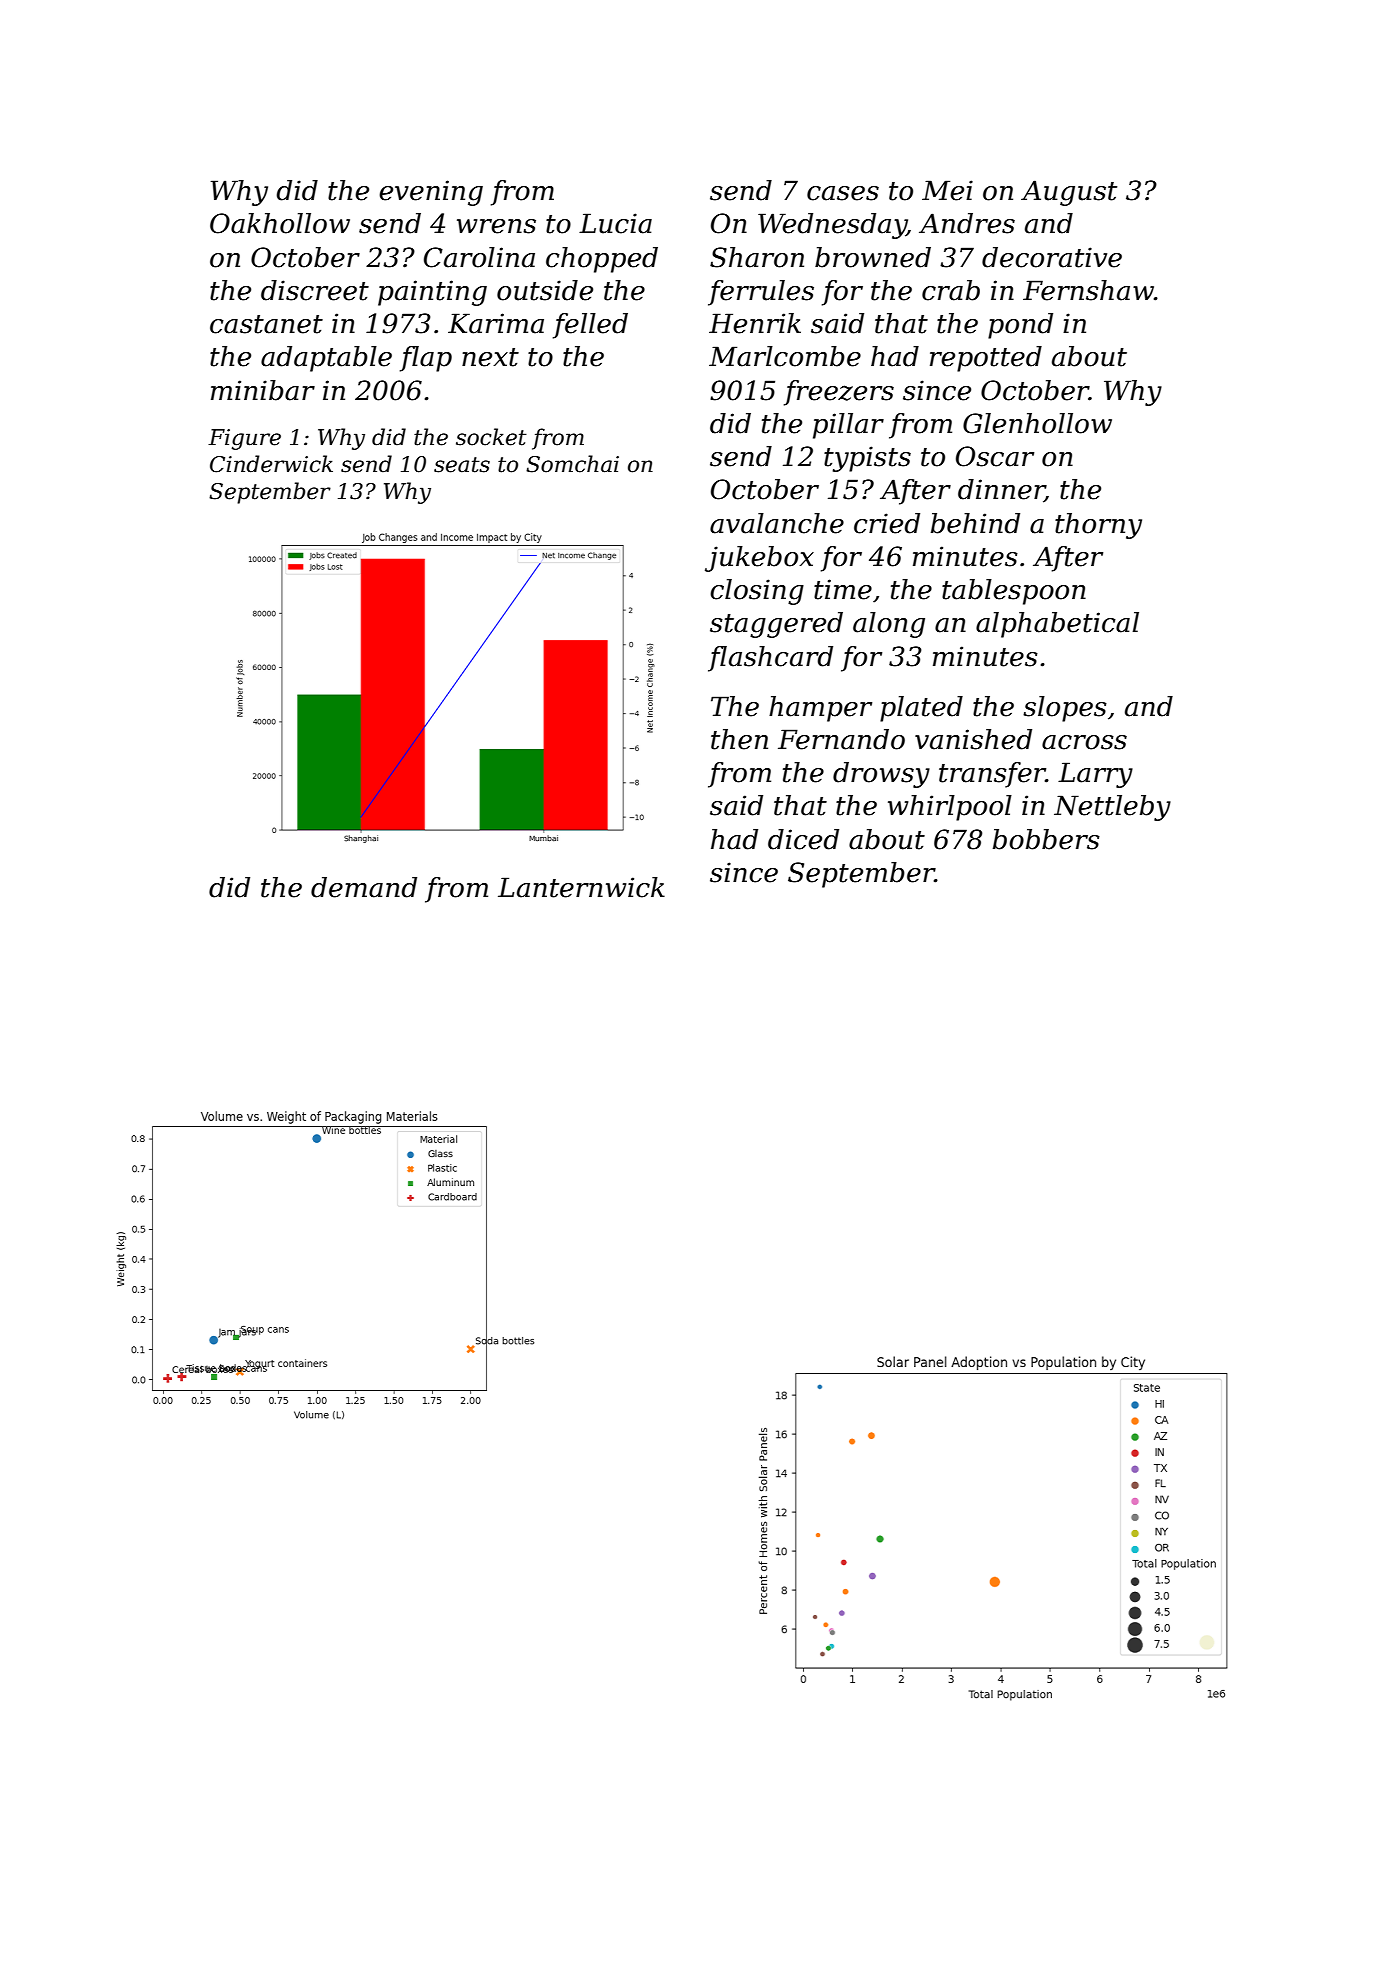 Image resolution: width=1386 pixels, height=1969 pixels. What do you see at coordinates (1014, 592) in the screenshot?
I see `tablespoon` at bounding box center [1014, 592].
